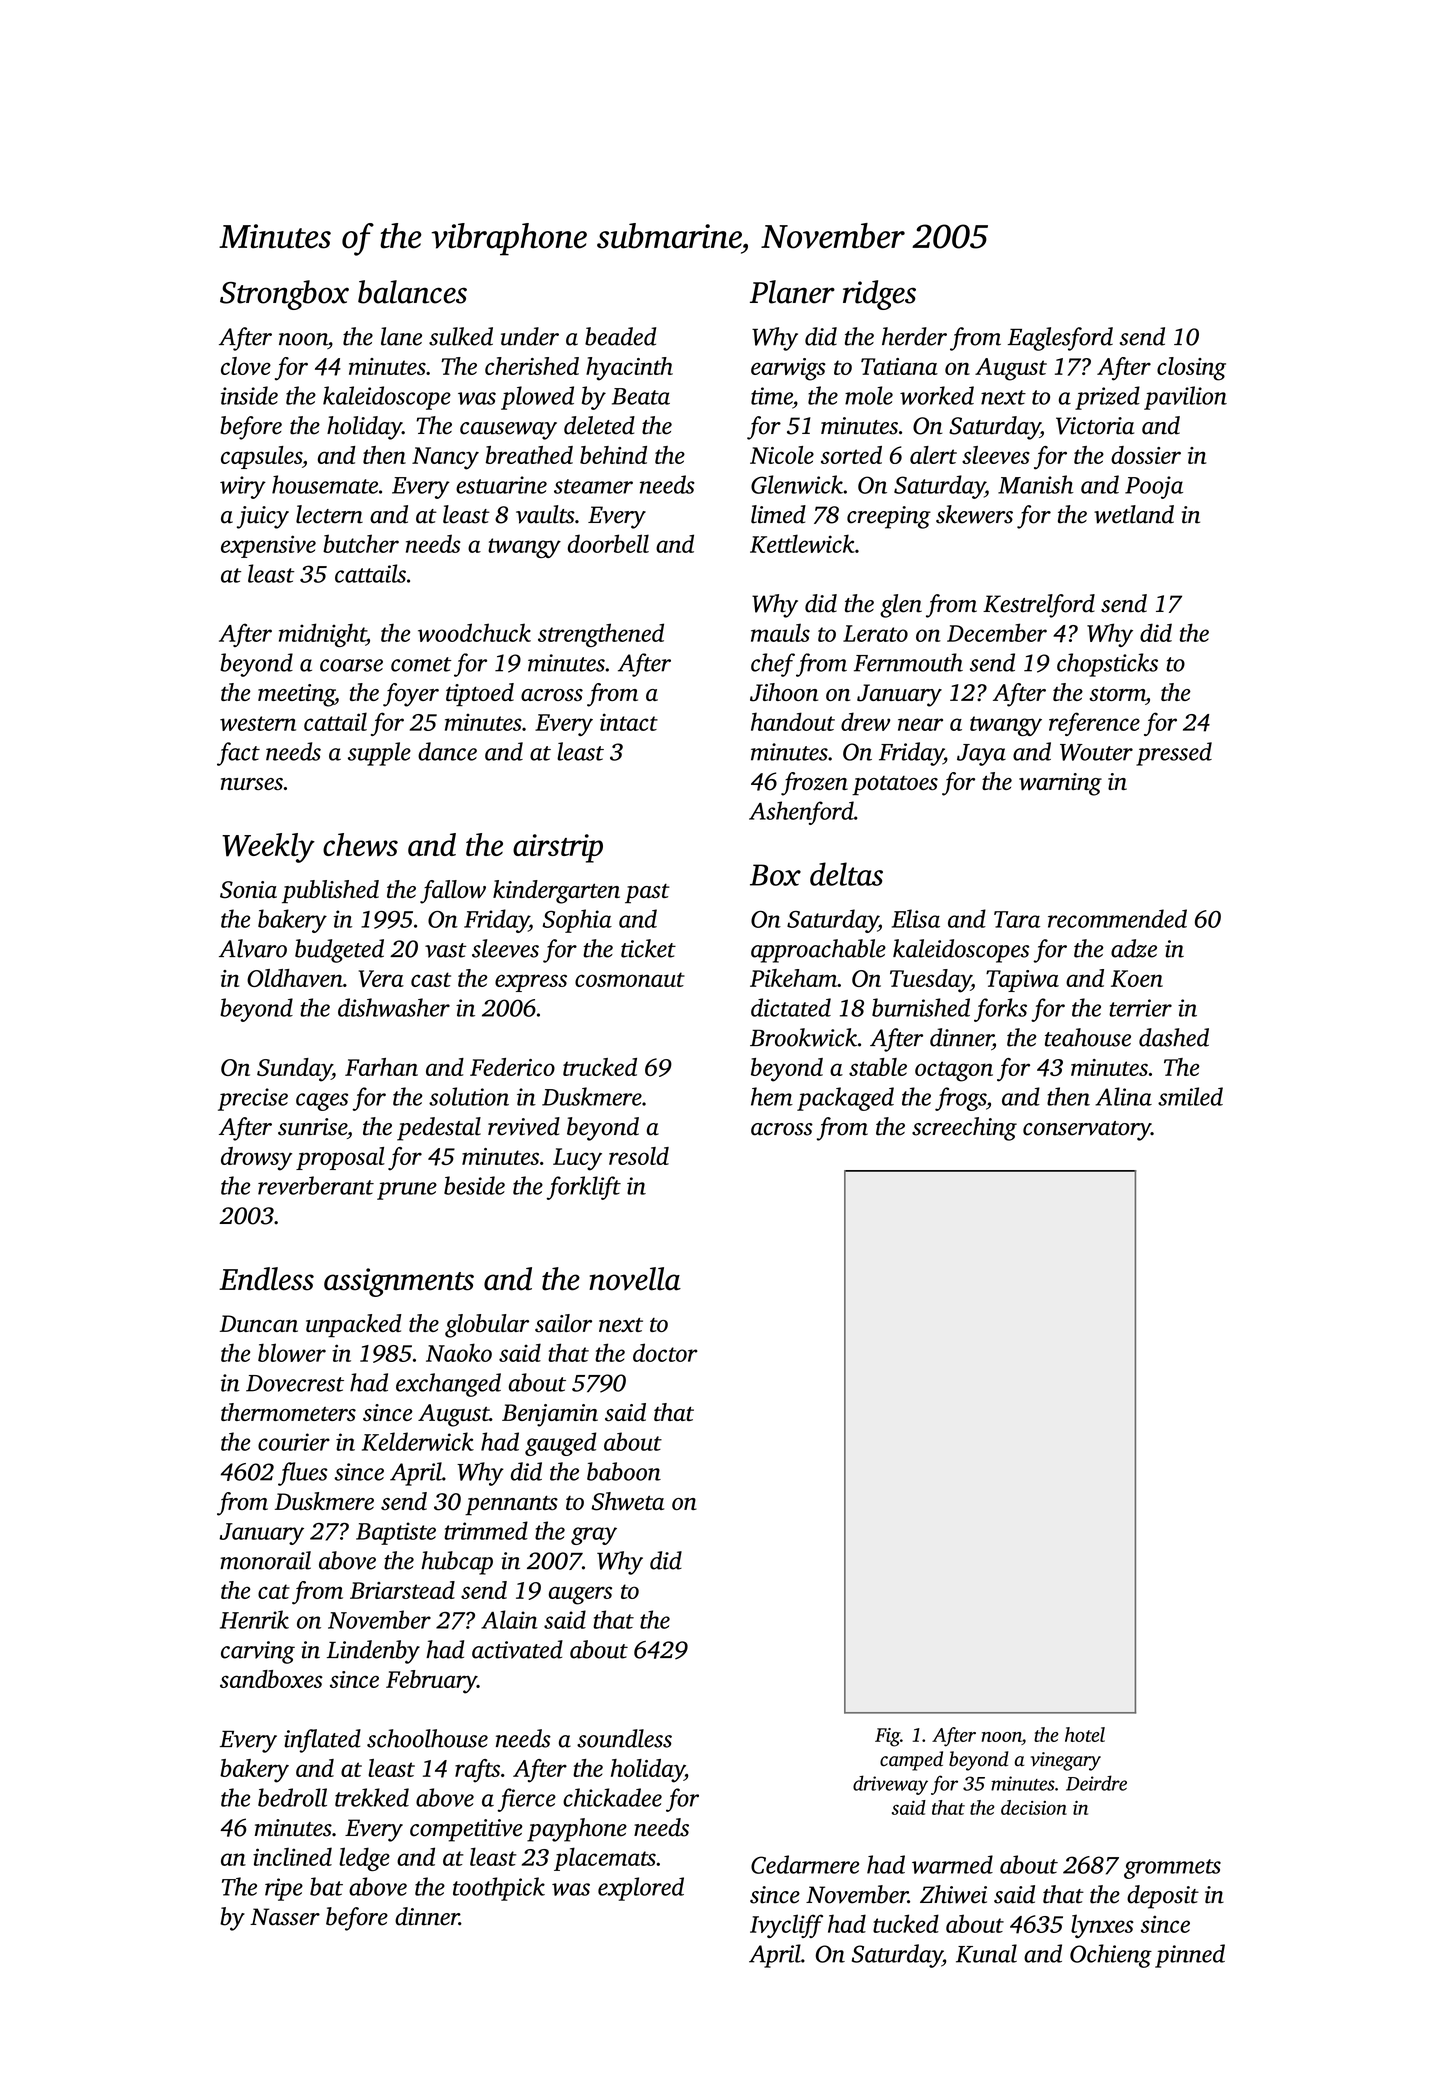 This screenshot has width=1450, height=2100. What do you see at coordinates (845, 1099) in the screenshot?
I see `packaged` at bounding box center [845, 1099].
